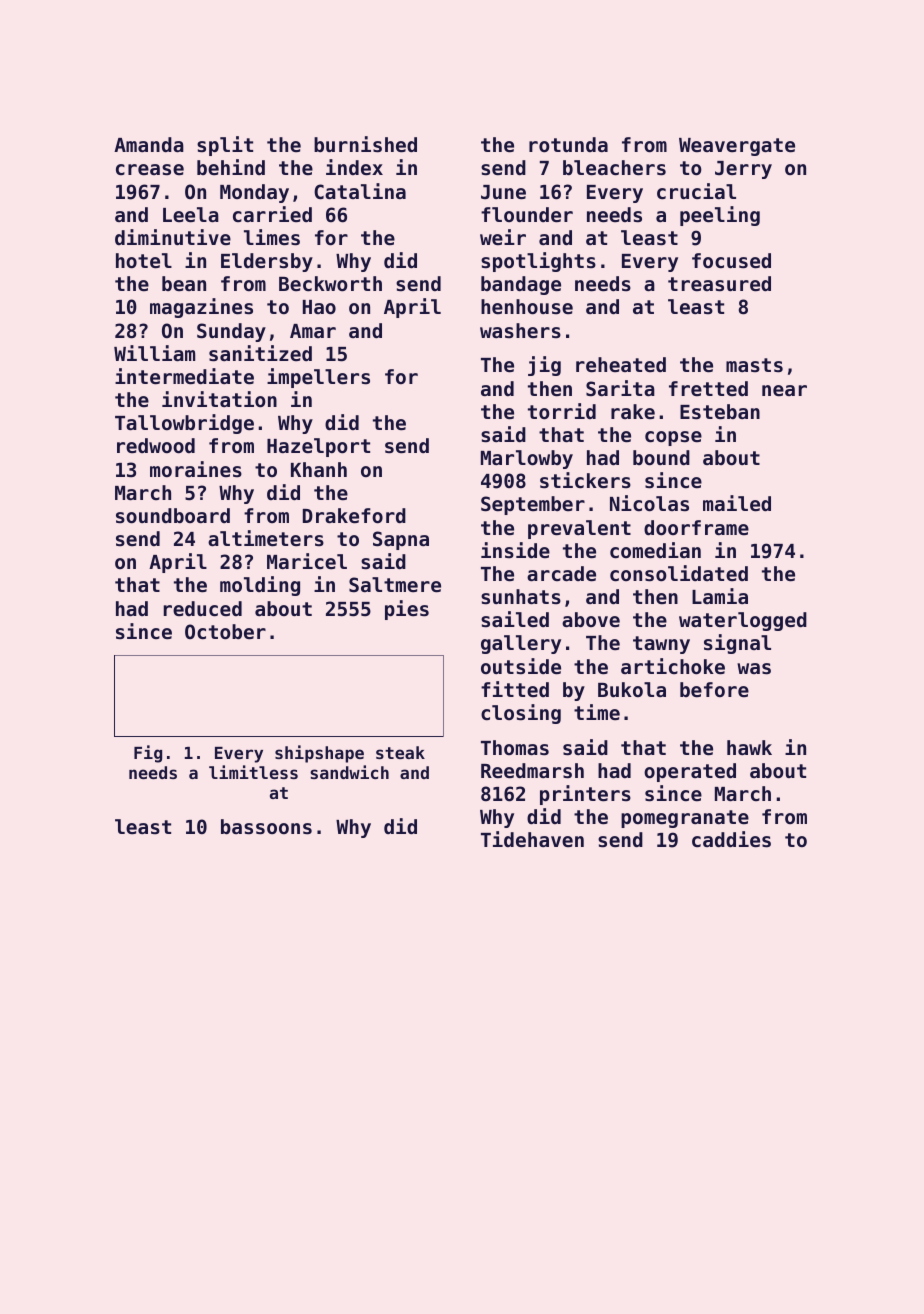  Describe the element at coordinates (144, 261) in the image. I see `hotel` at that location.
